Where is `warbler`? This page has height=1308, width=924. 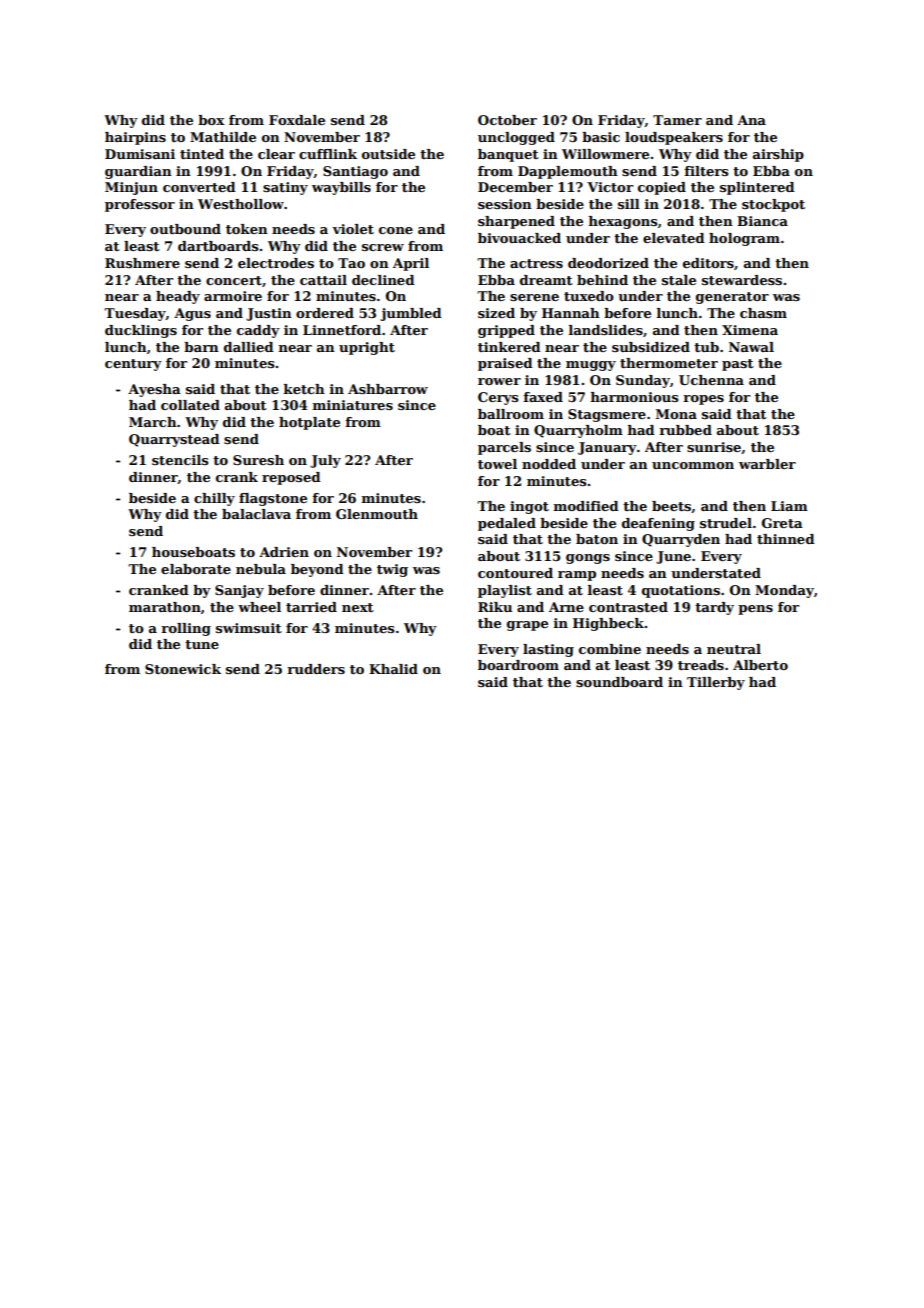 warbler is located at coordinates (767, 464).
